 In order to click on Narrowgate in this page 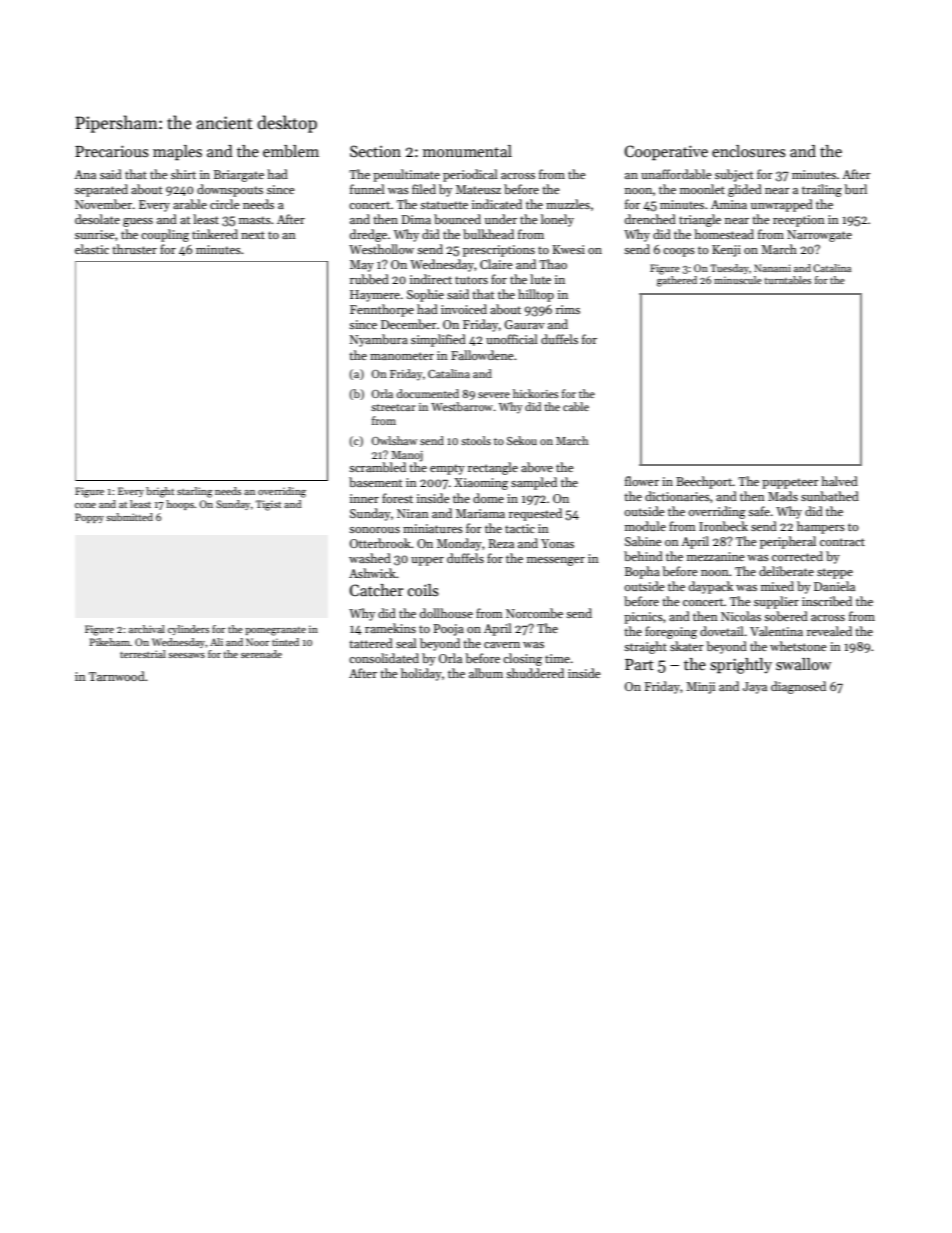, I will do `click(819, 236)`.
